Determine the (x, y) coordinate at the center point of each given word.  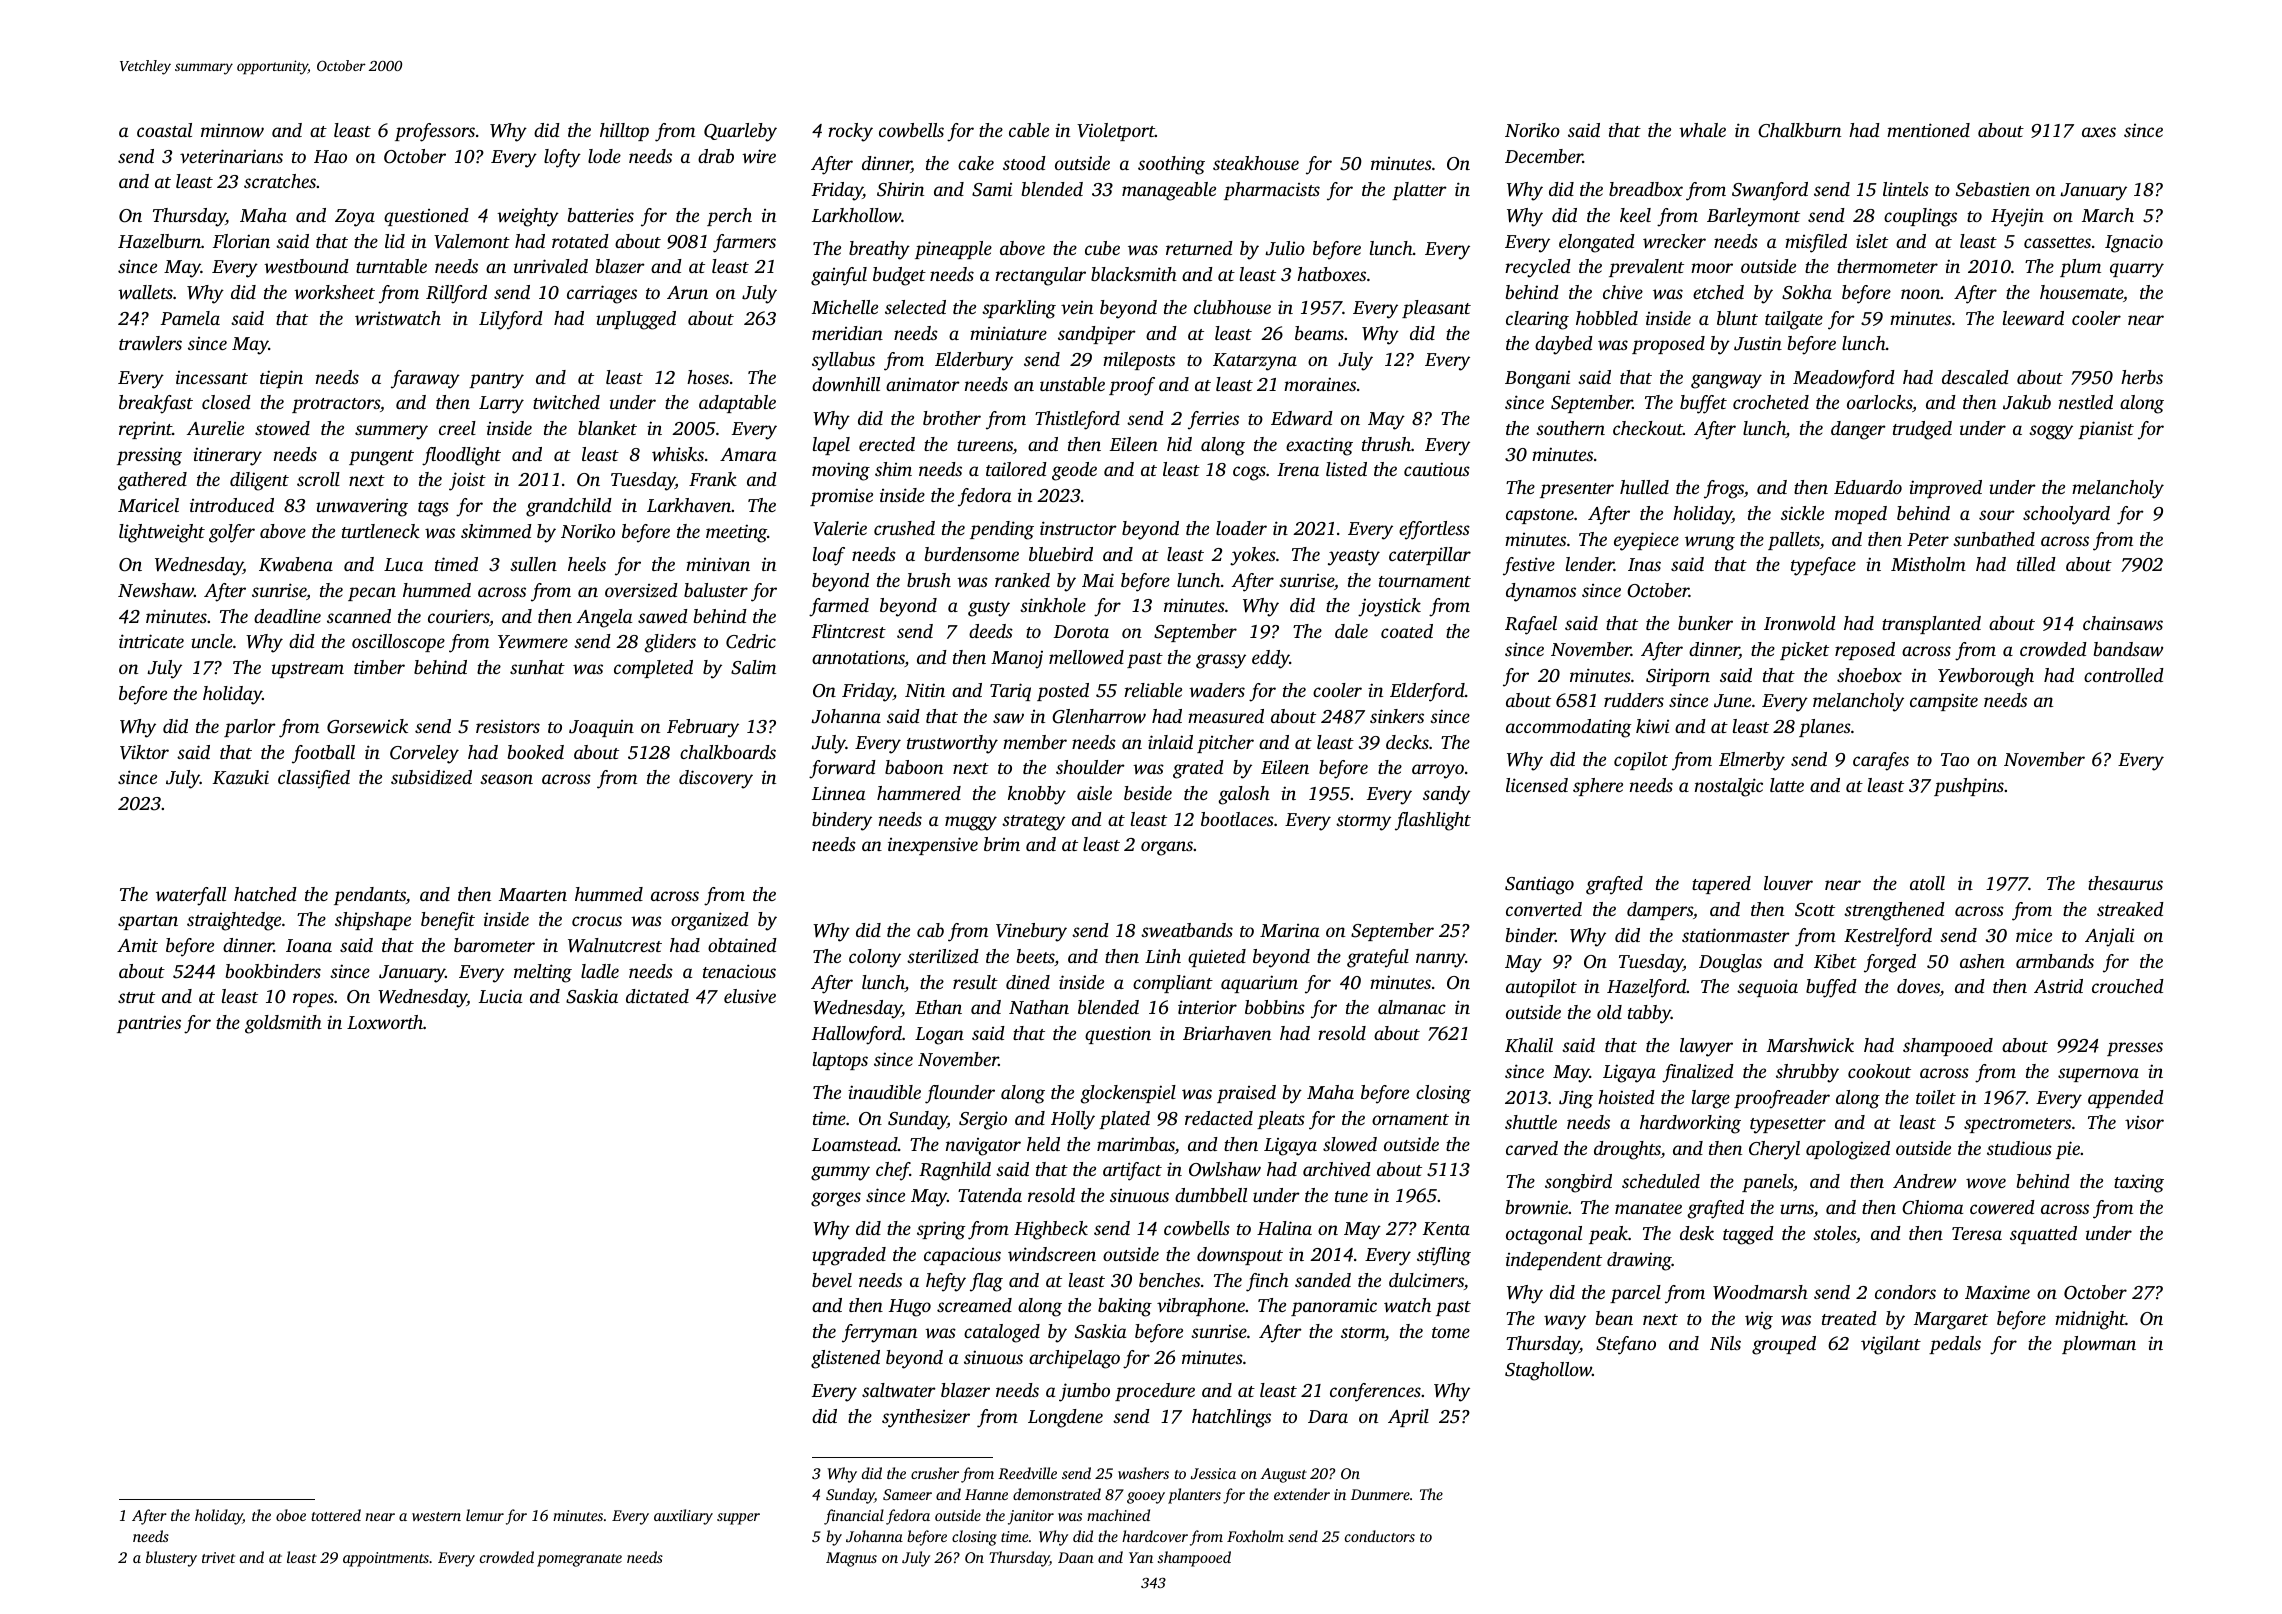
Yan (1141, 1557)
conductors (1380, 1536)
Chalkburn (1799, 130)
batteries (600, 215)
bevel (832, 1280)
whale (1702, 130)
